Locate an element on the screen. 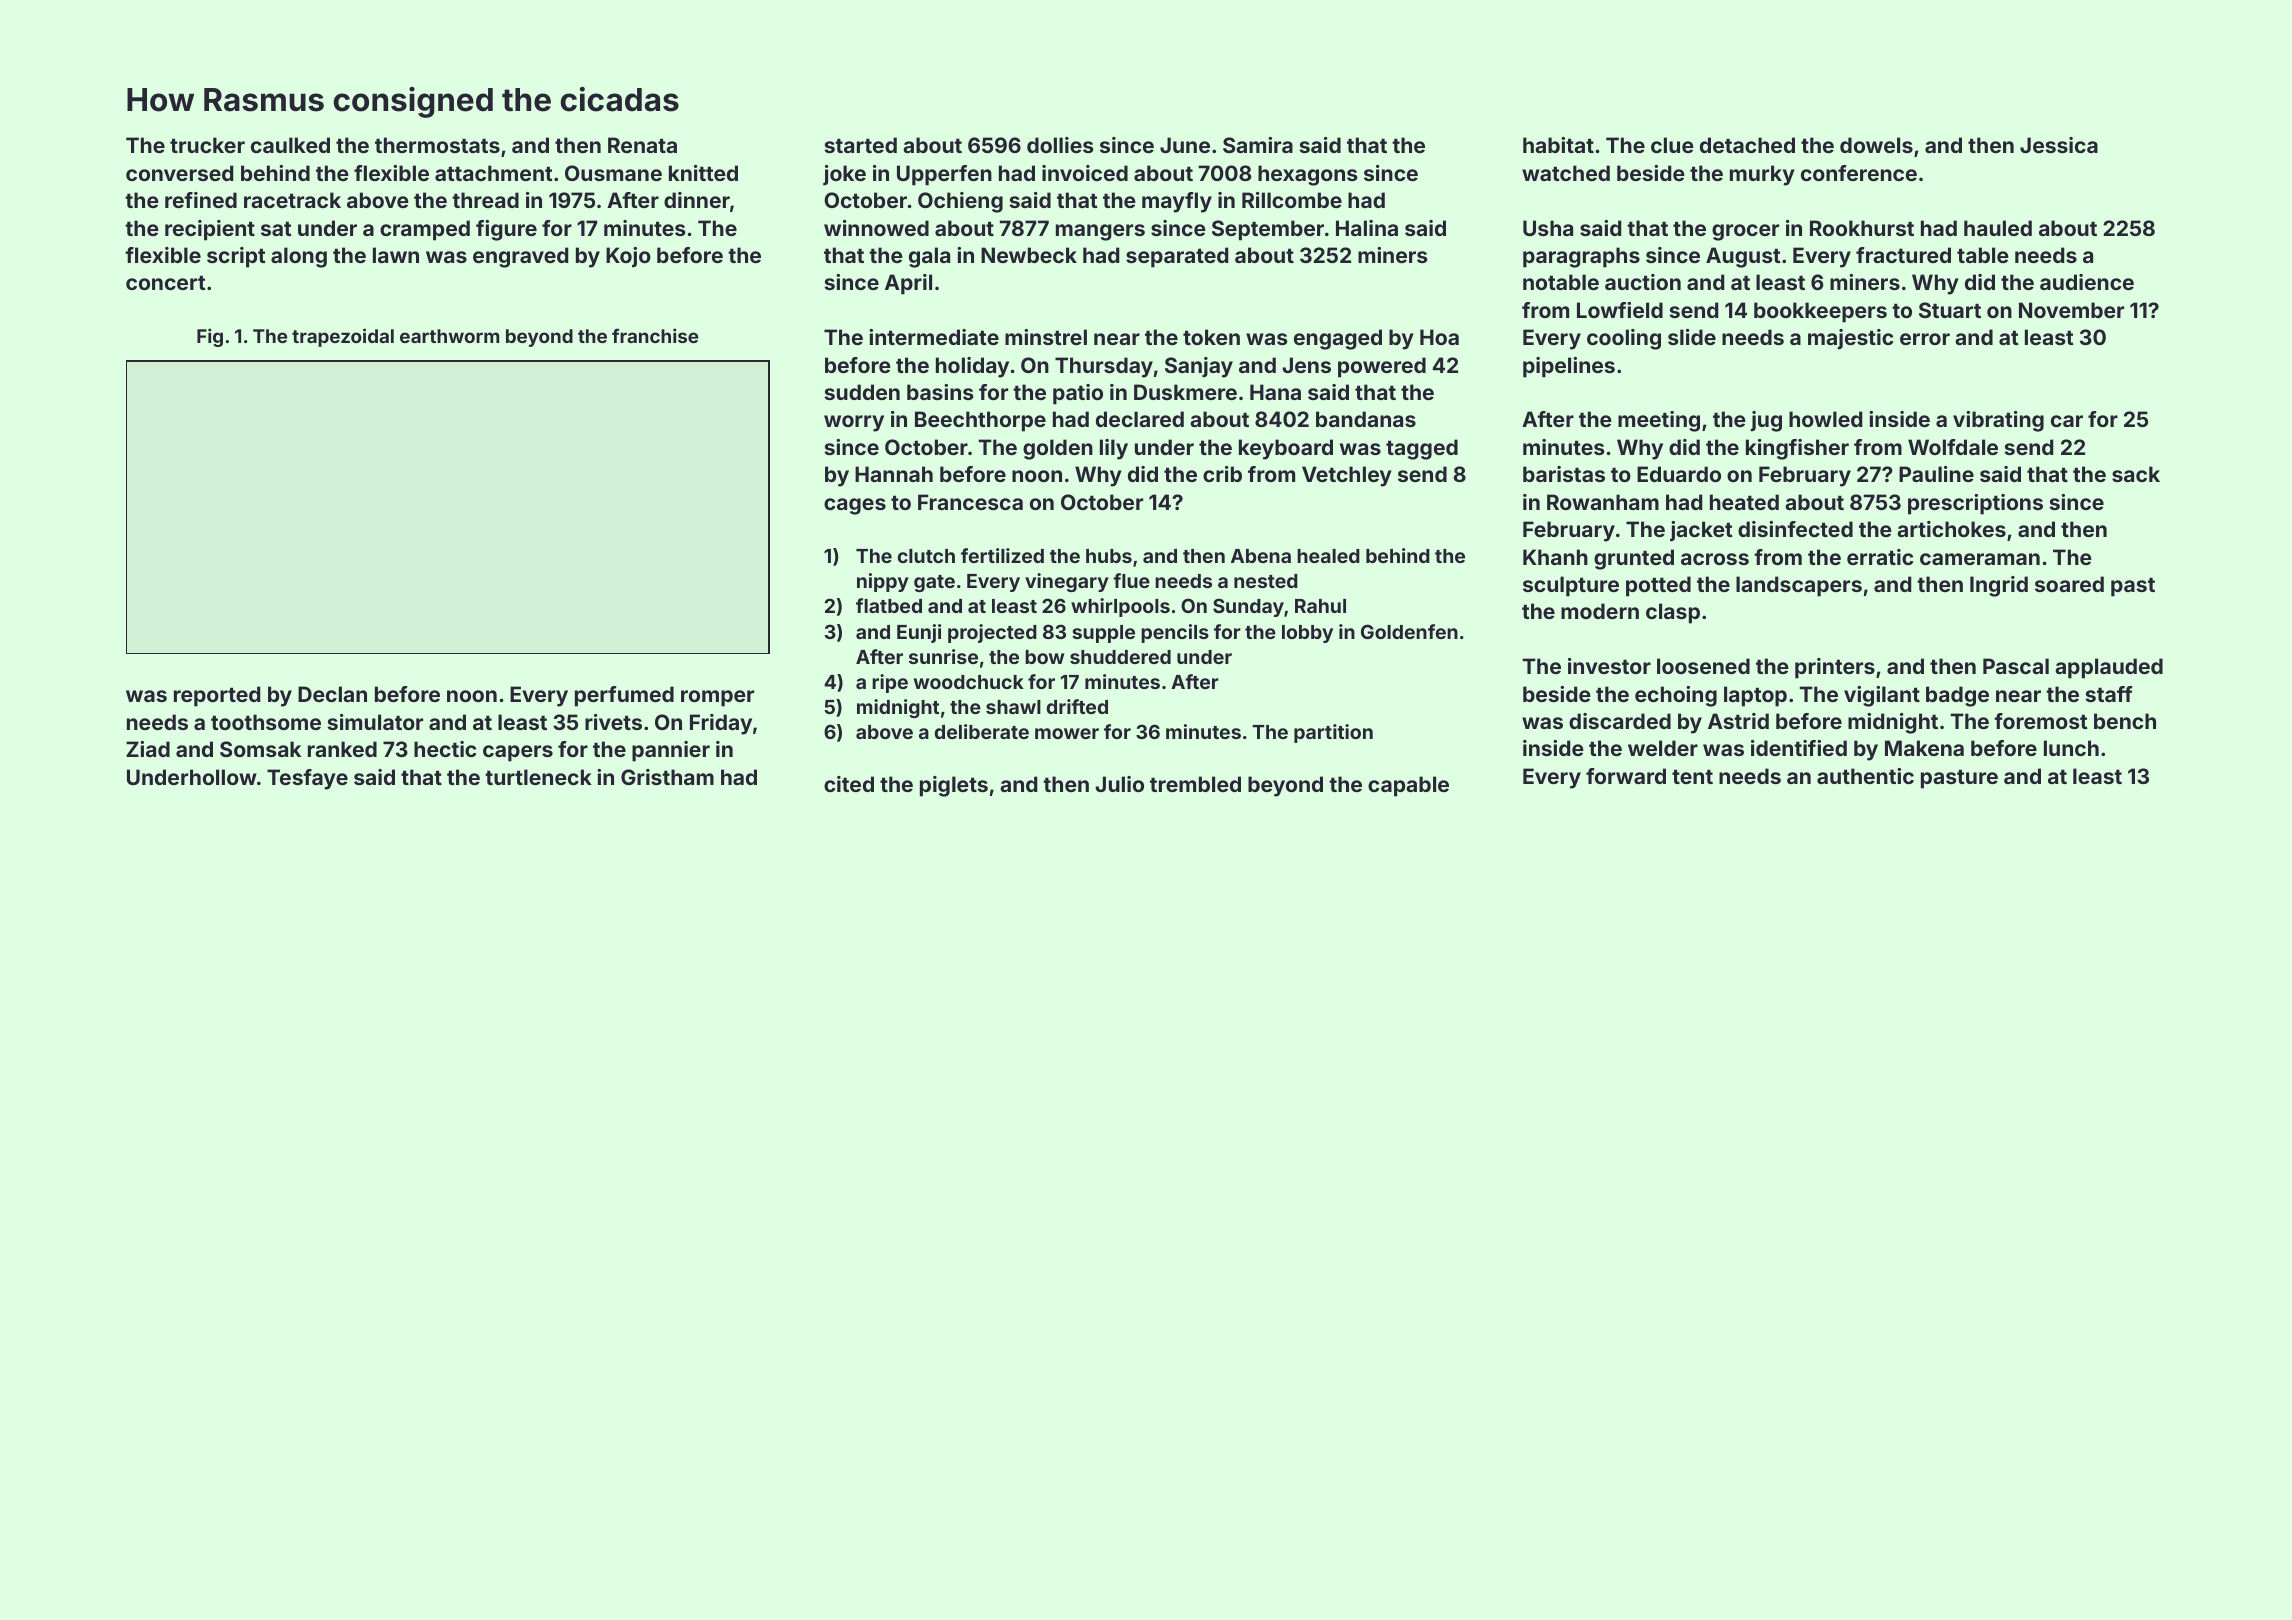 Image resolution: width=2292 pixels, height=1620 pixels. Julio is located at coordinates (1119, 784).
